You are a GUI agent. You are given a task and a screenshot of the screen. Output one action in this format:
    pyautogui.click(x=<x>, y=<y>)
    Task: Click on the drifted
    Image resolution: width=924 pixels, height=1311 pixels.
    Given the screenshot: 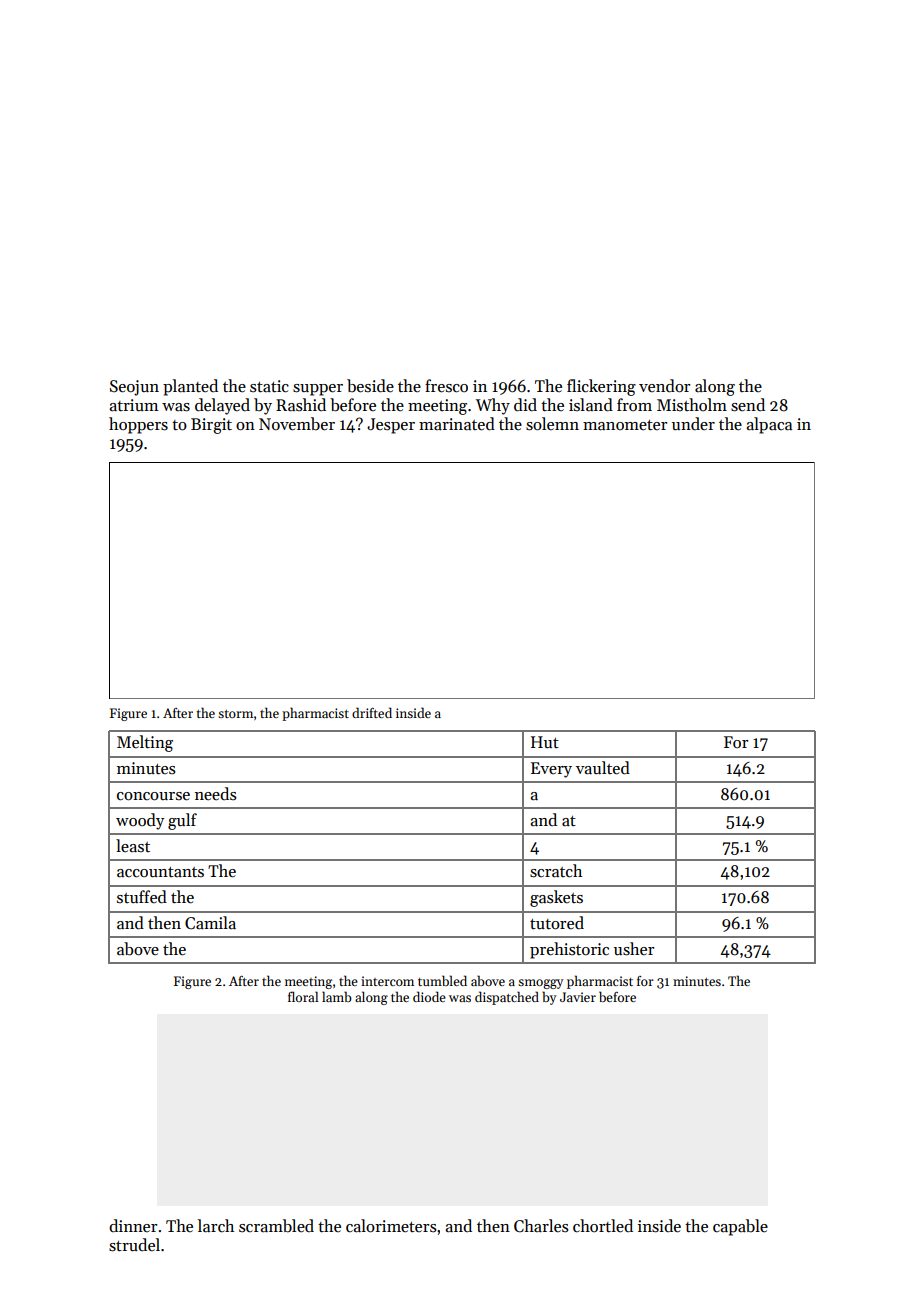 What is the action you would take?
    pyautogui.click(x=372, y=712)
